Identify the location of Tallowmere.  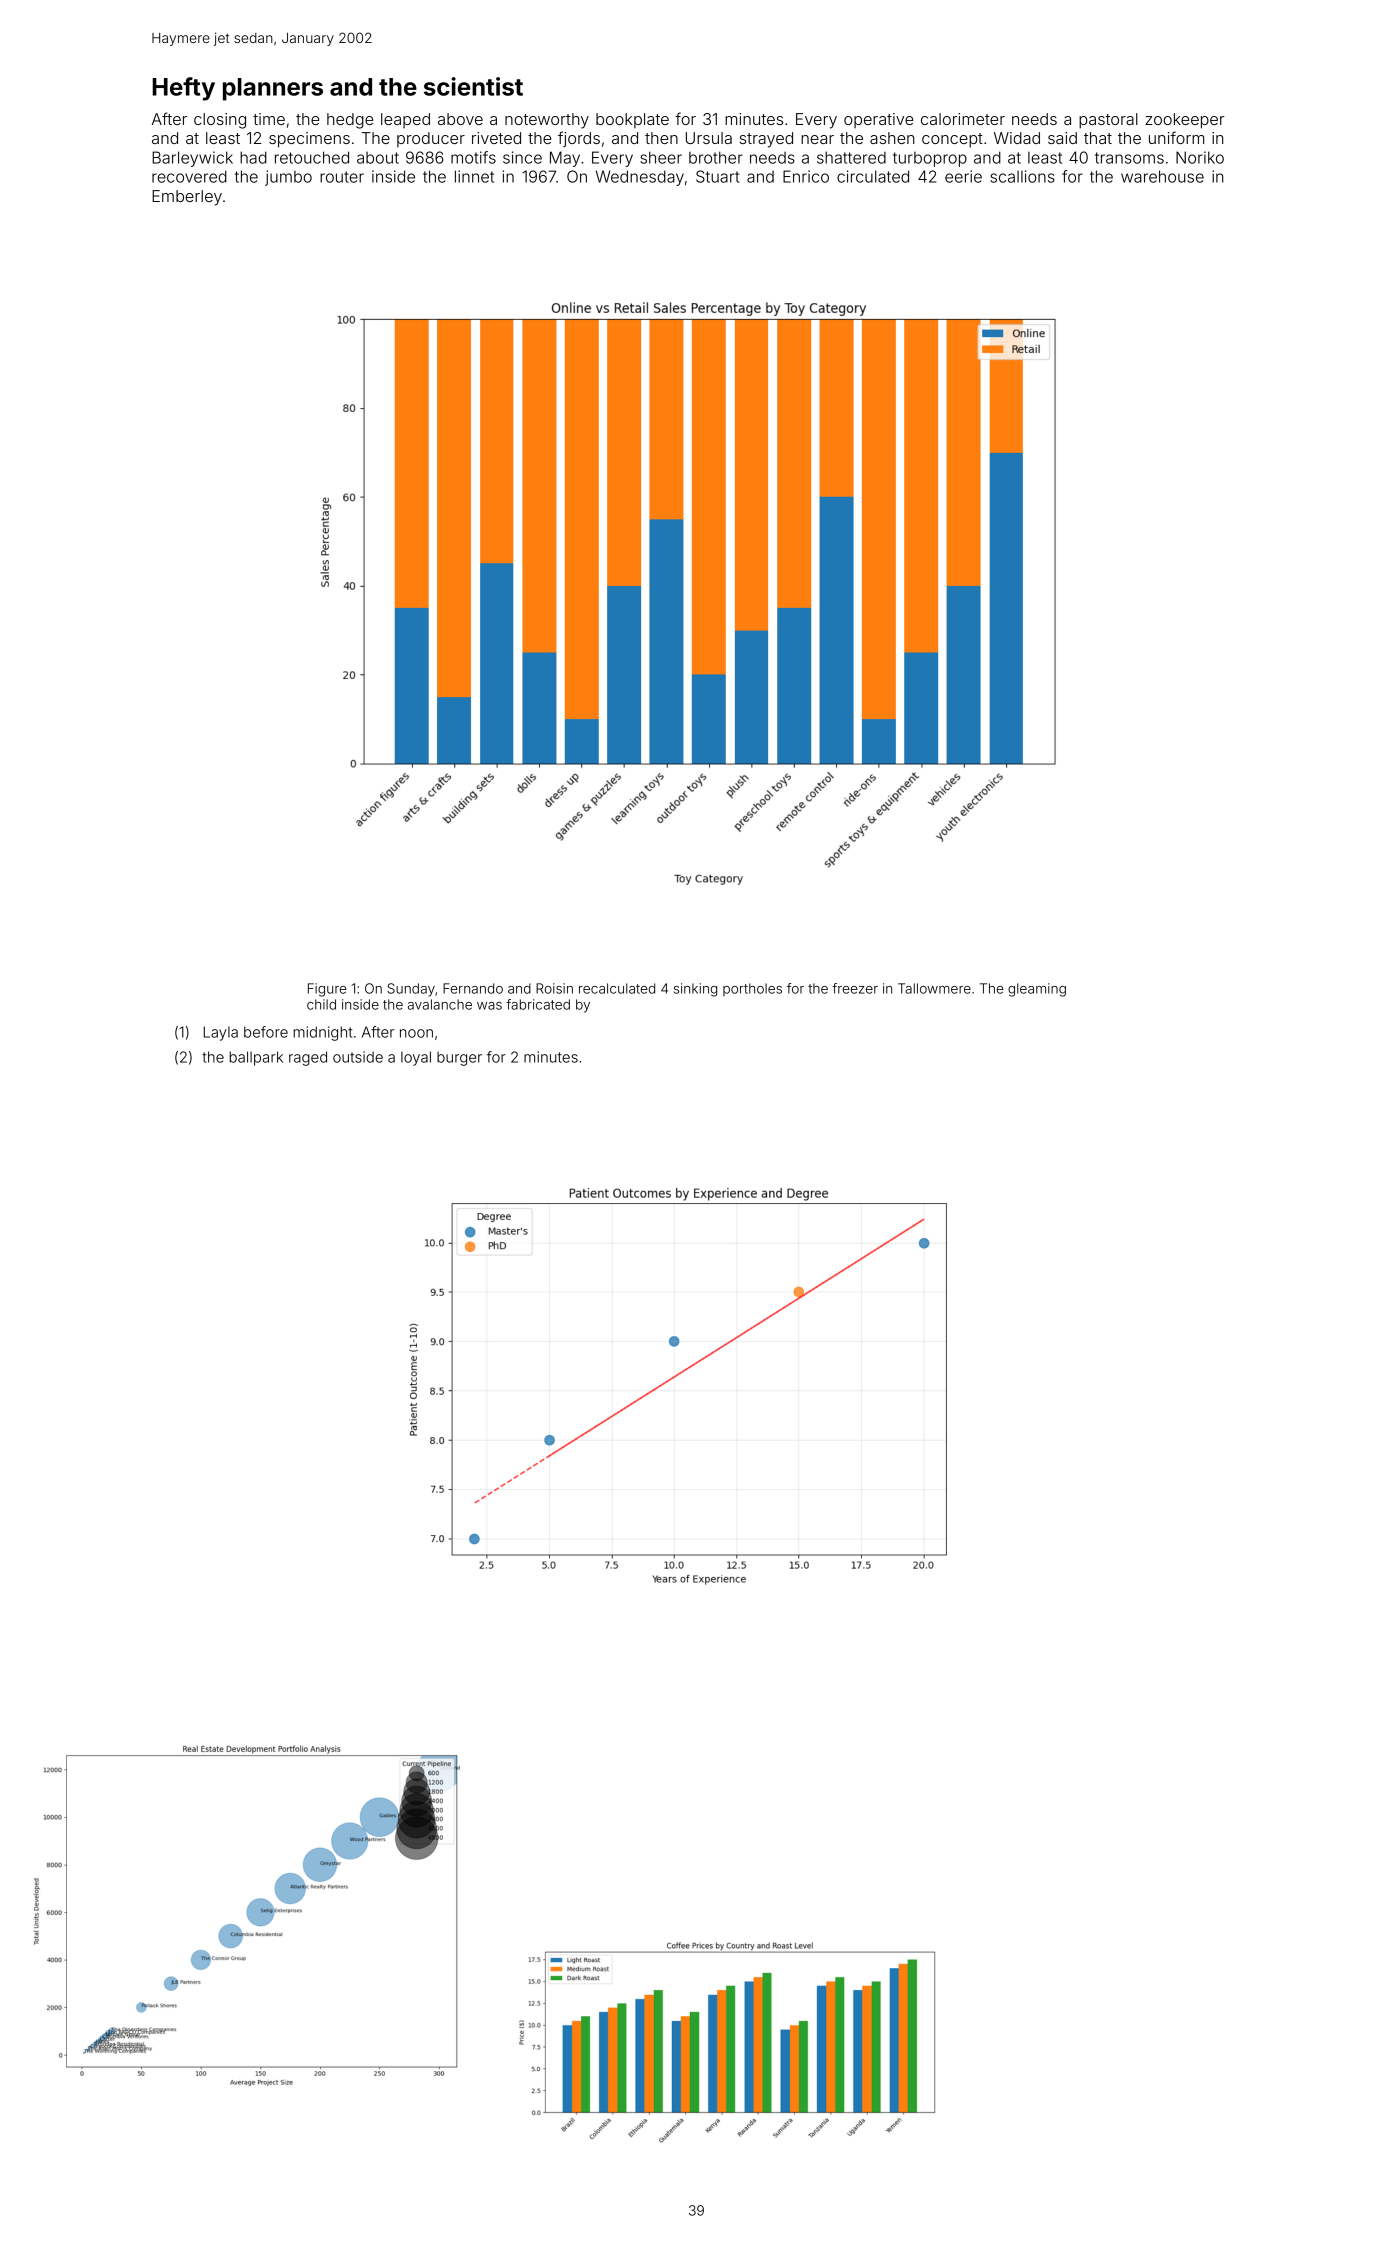
(934, 988).
